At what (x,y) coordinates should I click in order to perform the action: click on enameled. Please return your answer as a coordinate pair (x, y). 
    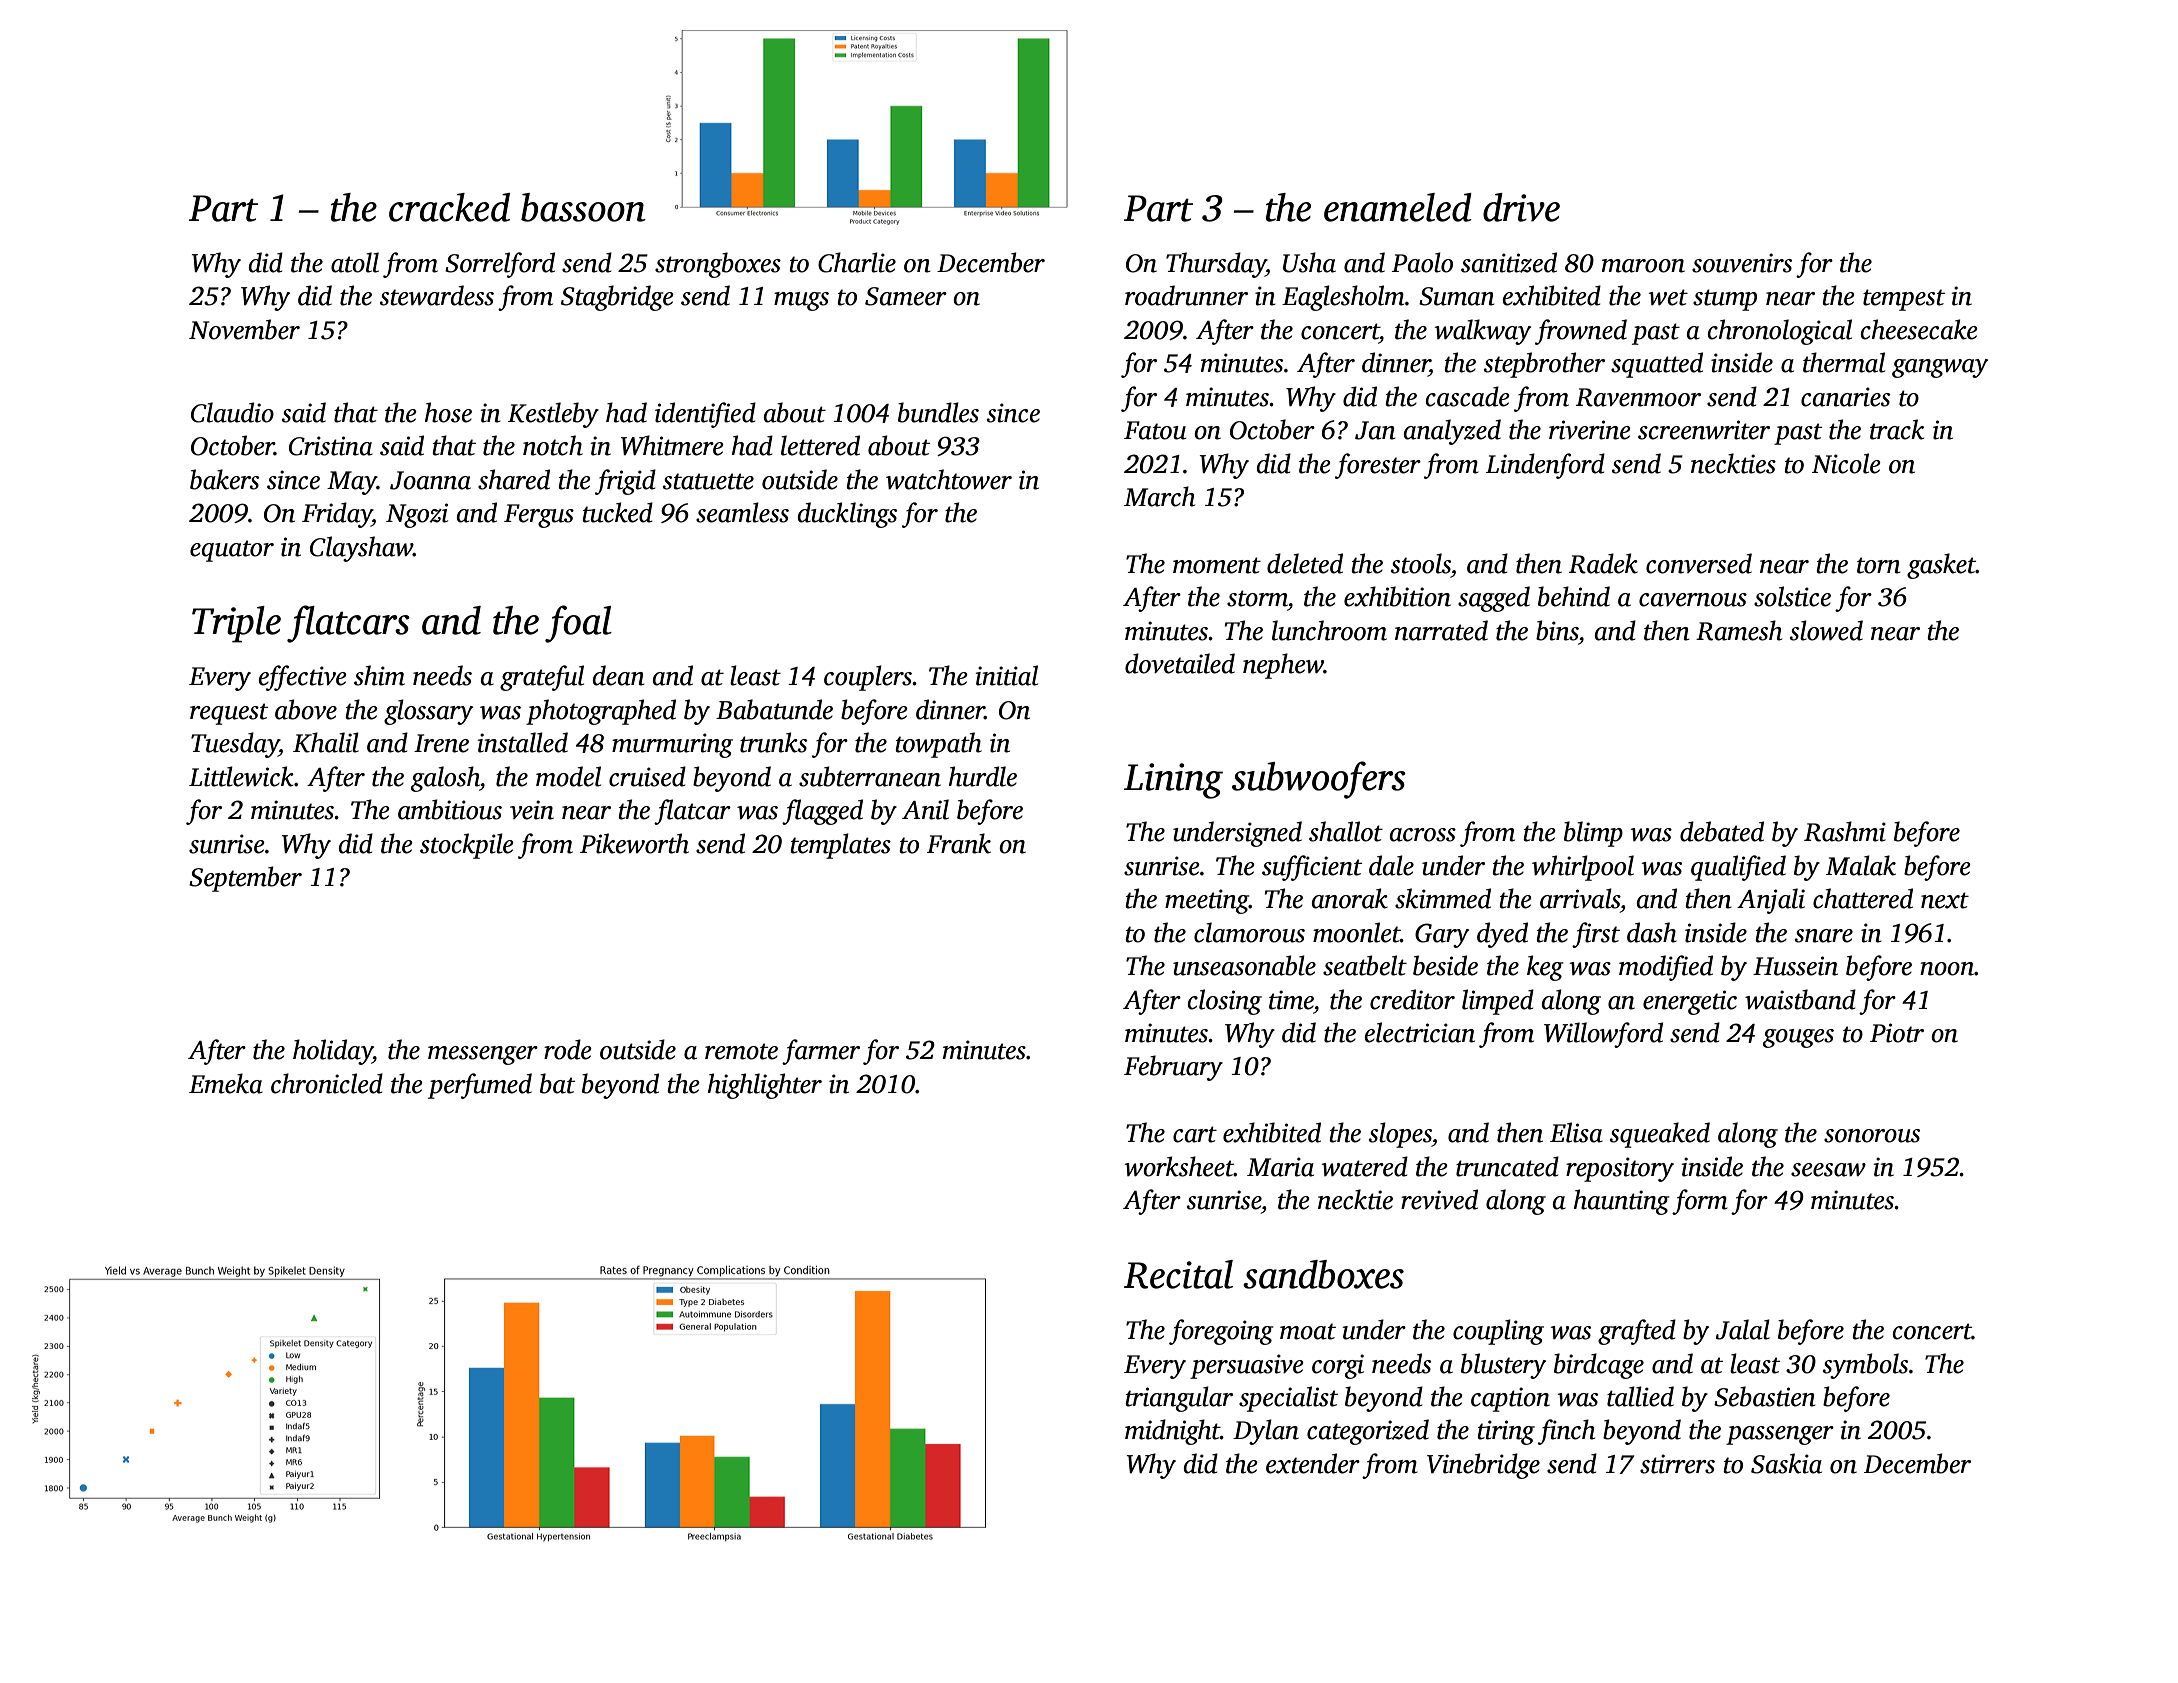
    Looking at the image, I should click on (1398, 207).
